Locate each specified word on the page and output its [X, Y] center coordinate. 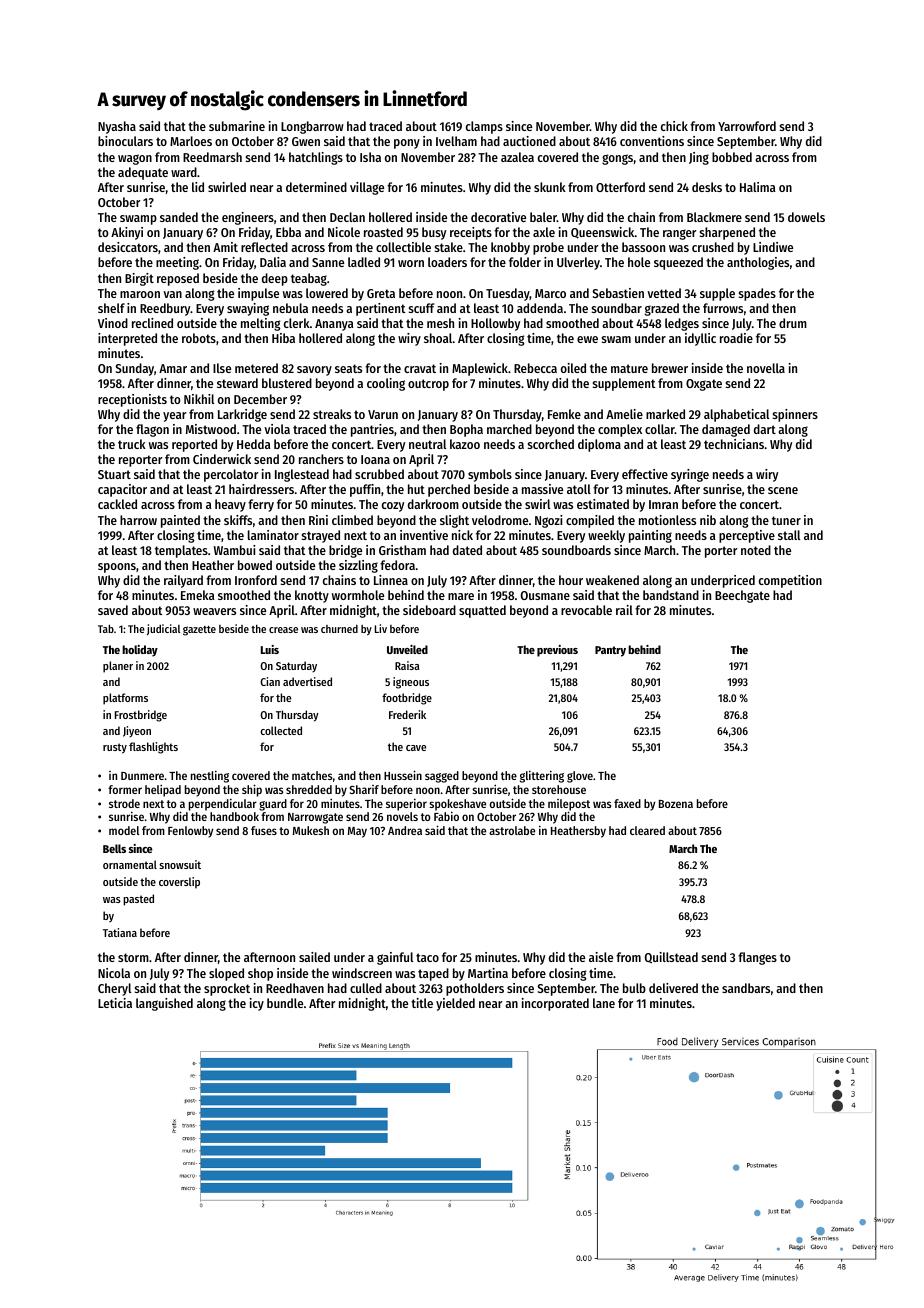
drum [793, 323]
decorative [498, 217]
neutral [427, 444]
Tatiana [120, 932]
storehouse [559, 789]
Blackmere [714, 217]
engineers [248, 218]
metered [256, 368]
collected [281, 730]
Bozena [676, 804]
